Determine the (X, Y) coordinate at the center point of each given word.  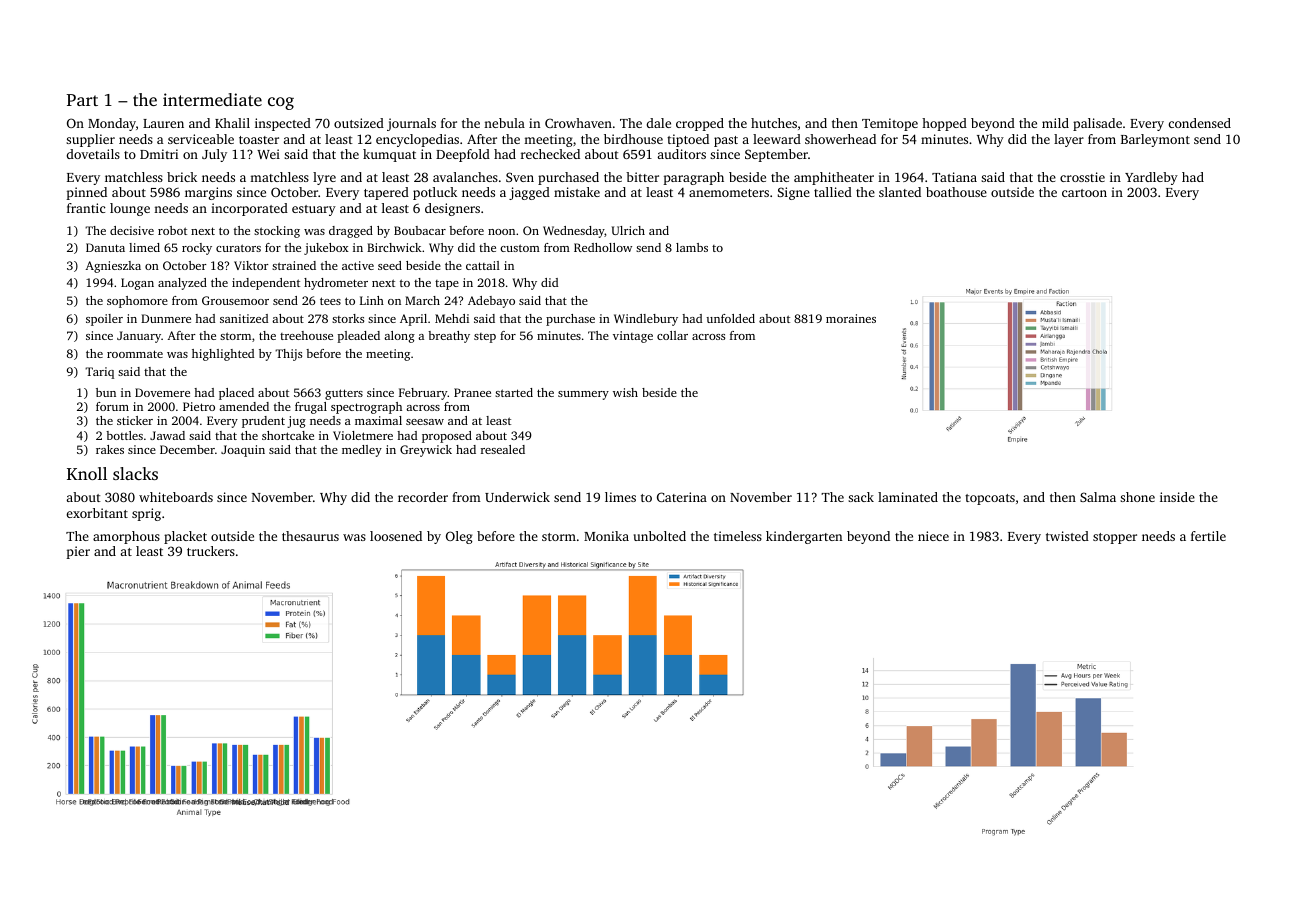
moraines (851, 318)
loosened (396, 536)
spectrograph (366, 408)
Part (82, 100)
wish (625, 392)
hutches (774, 123)
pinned (86, 193)
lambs (692, 247)
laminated (908, 497)
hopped (944, 124)
